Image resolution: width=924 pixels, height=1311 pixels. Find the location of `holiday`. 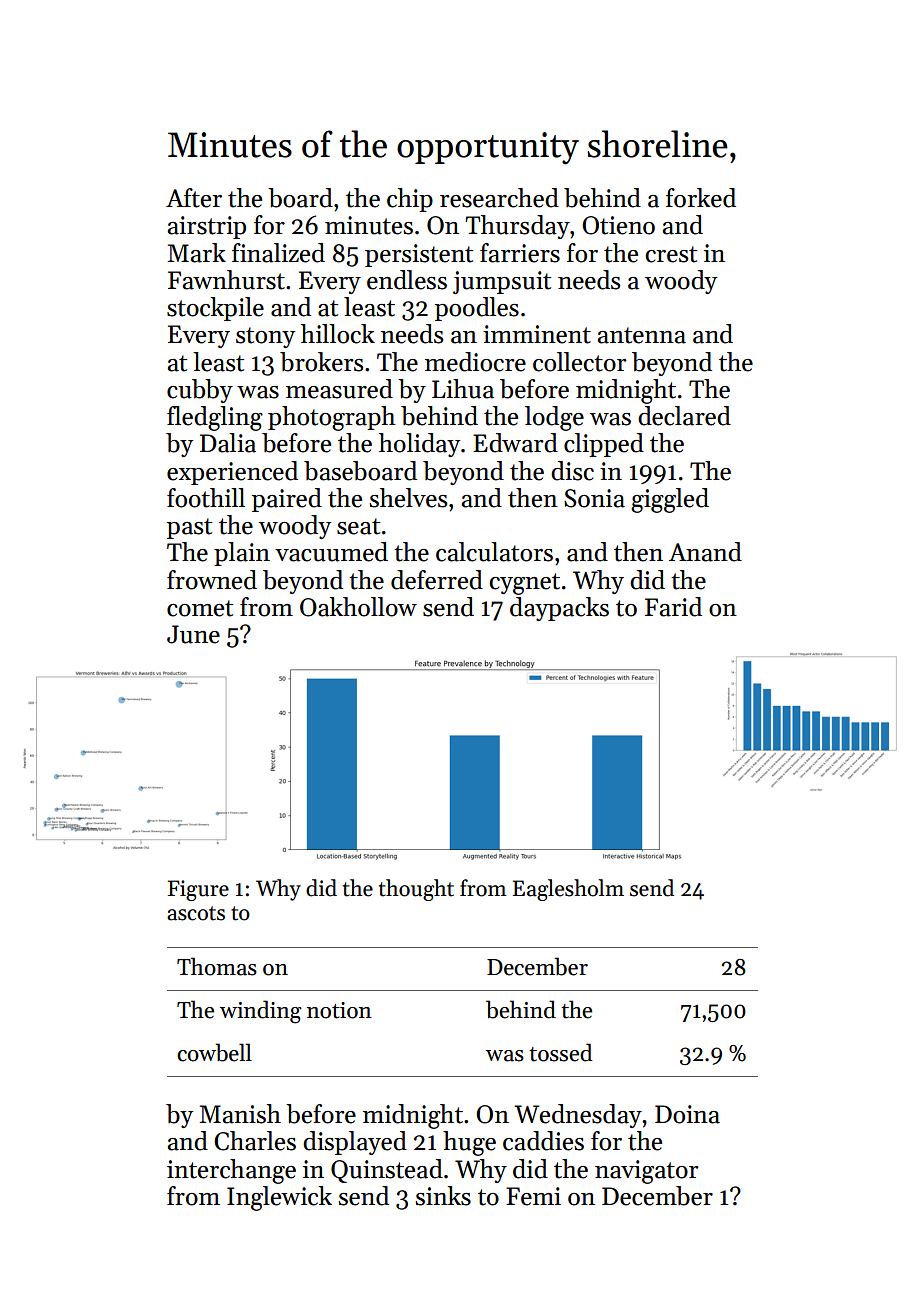

holiday is located at coordinates (419, 445).
